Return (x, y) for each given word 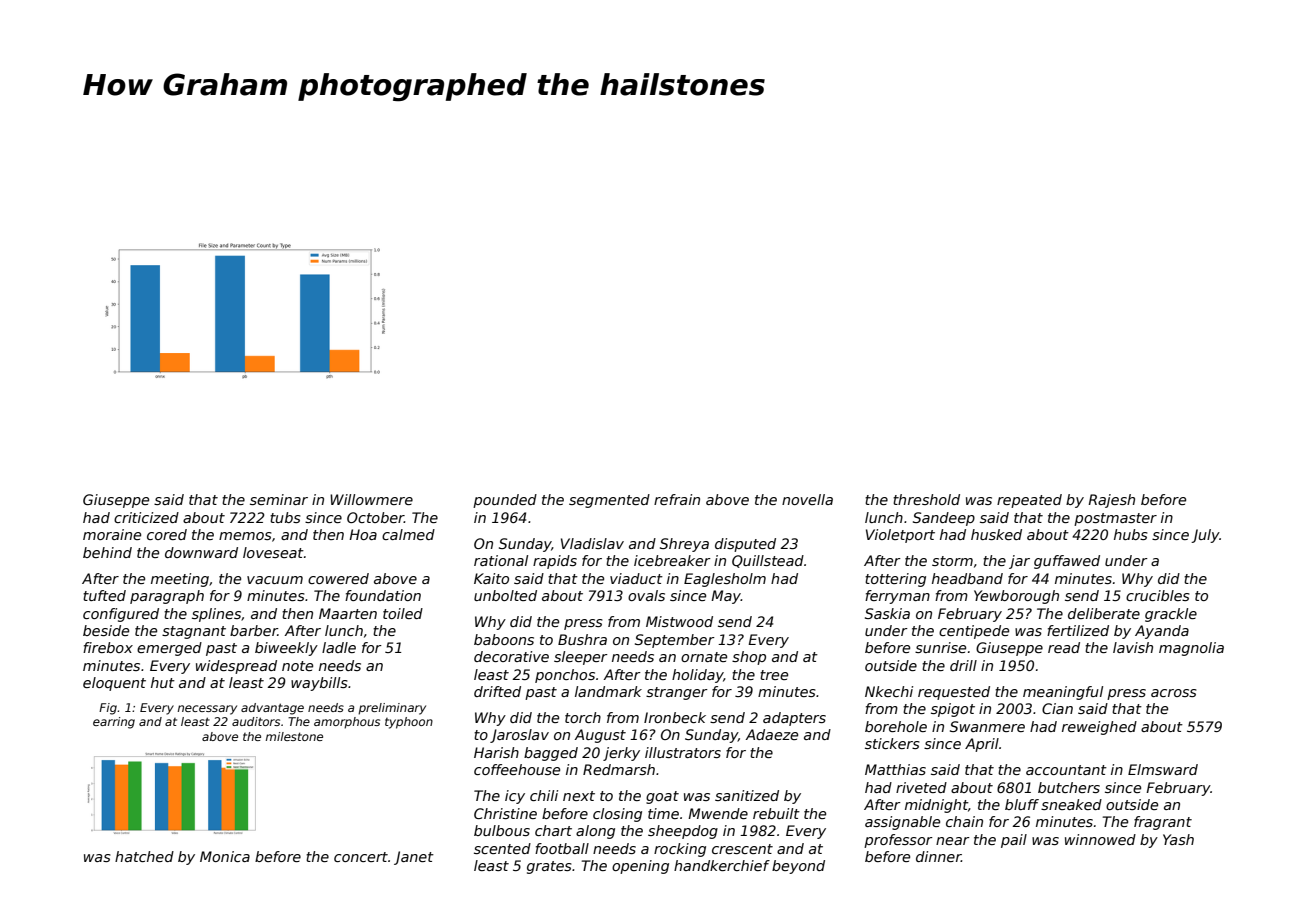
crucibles (1158, 595)
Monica (225, 856)
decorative (511, 656)
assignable (902, 823)
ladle (339, 647)
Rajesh (1111, 501)
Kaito (491, 578)
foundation (383, 595)
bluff (1022, 804)
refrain (677, 499)
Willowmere (371, 499)
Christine (505, 813)
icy (515, 797)
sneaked (1071, 804)
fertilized (1078, 630)
